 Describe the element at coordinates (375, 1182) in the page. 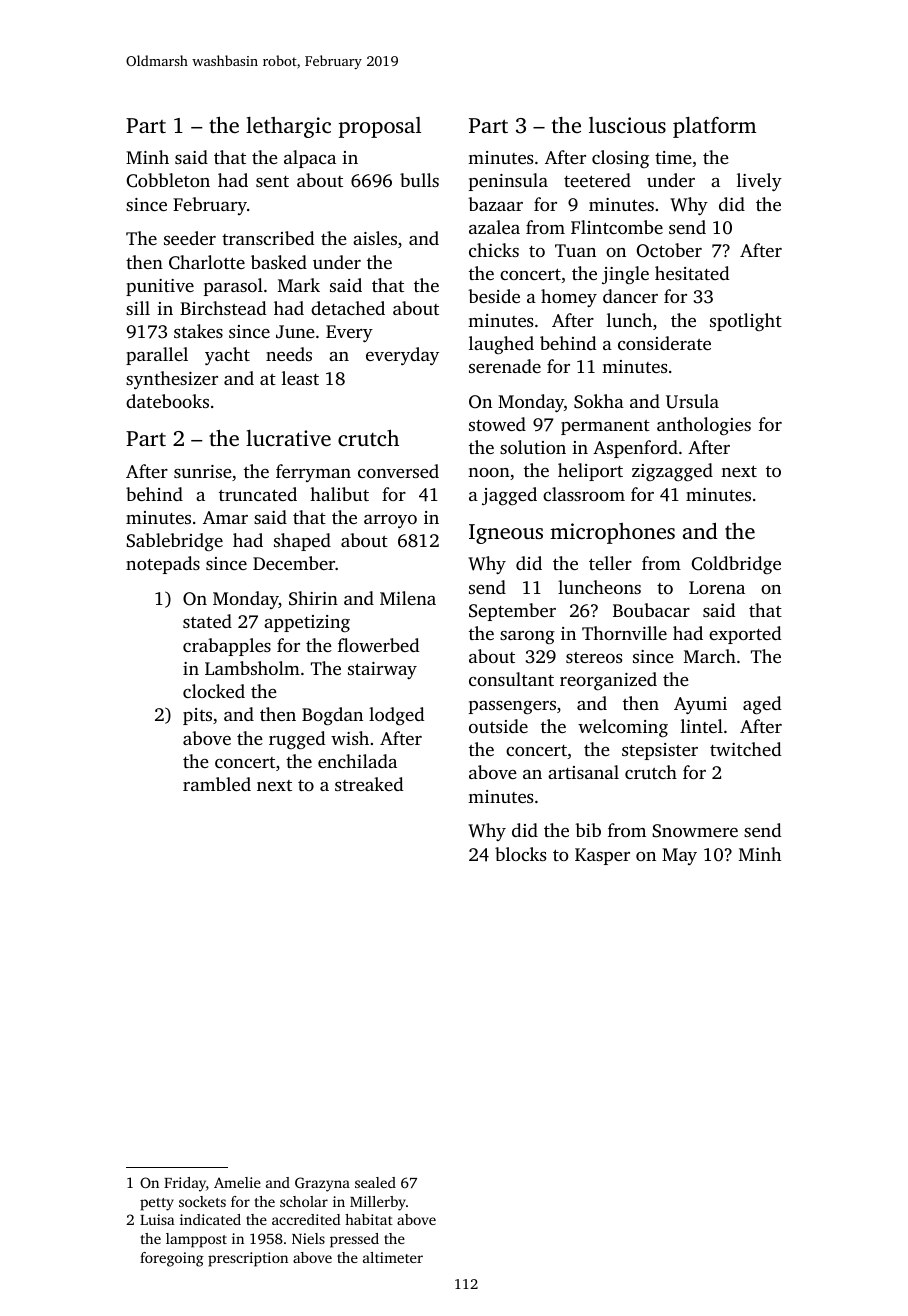

I see `sealed` at that location.
